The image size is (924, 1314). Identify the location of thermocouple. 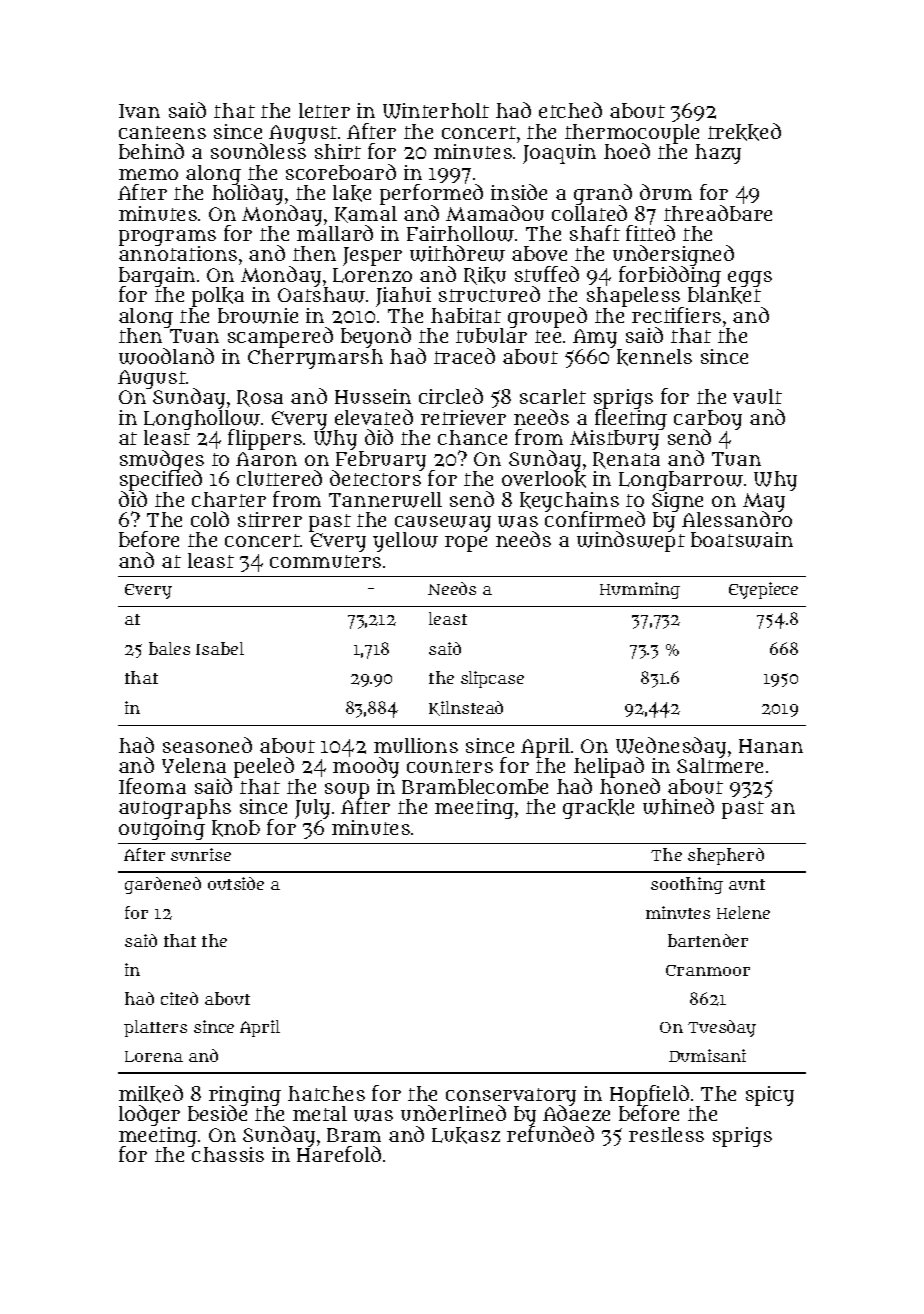
(632, 134).
